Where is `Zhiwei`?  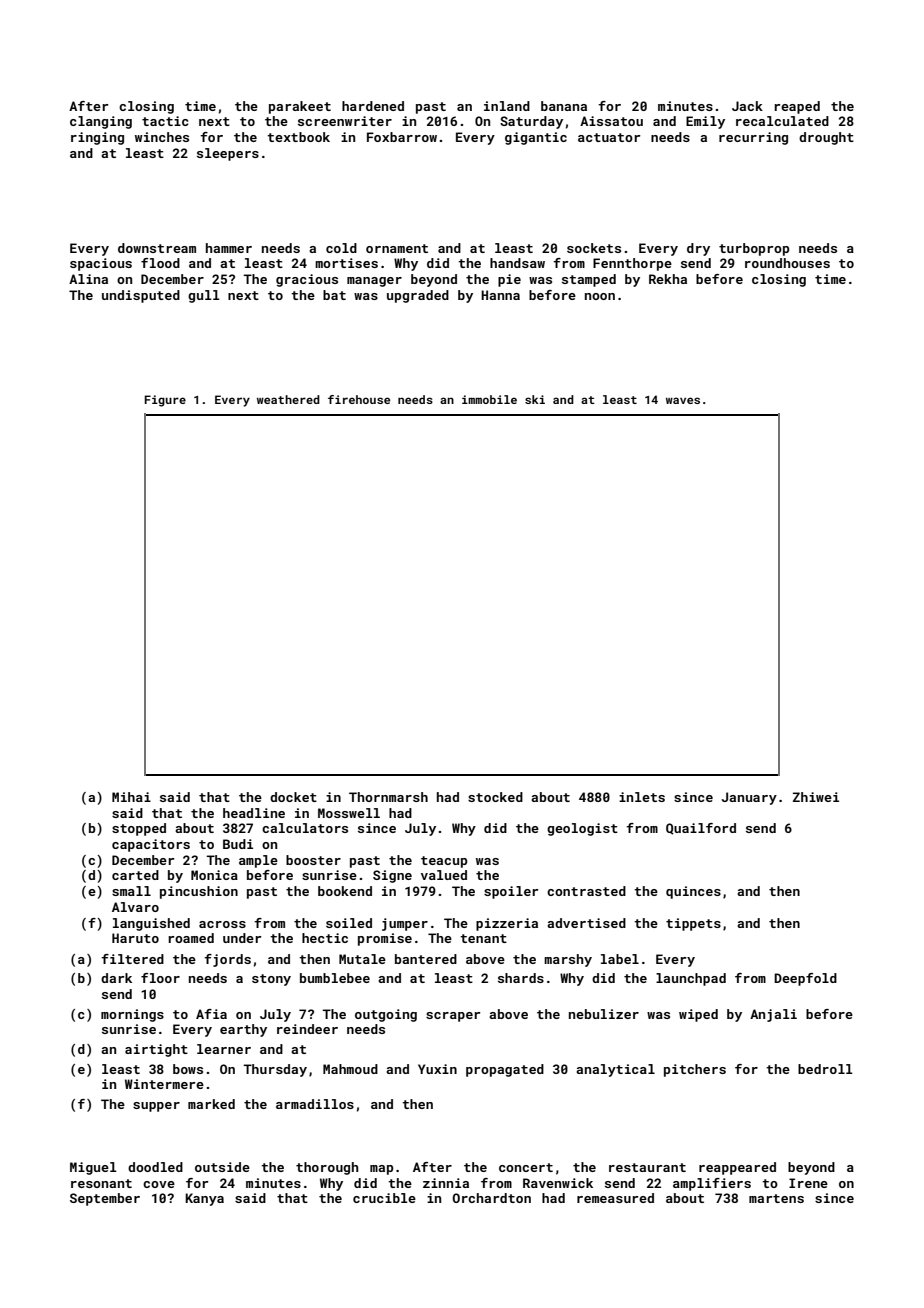
Zhiwei is located at coordinates (816, 797).
